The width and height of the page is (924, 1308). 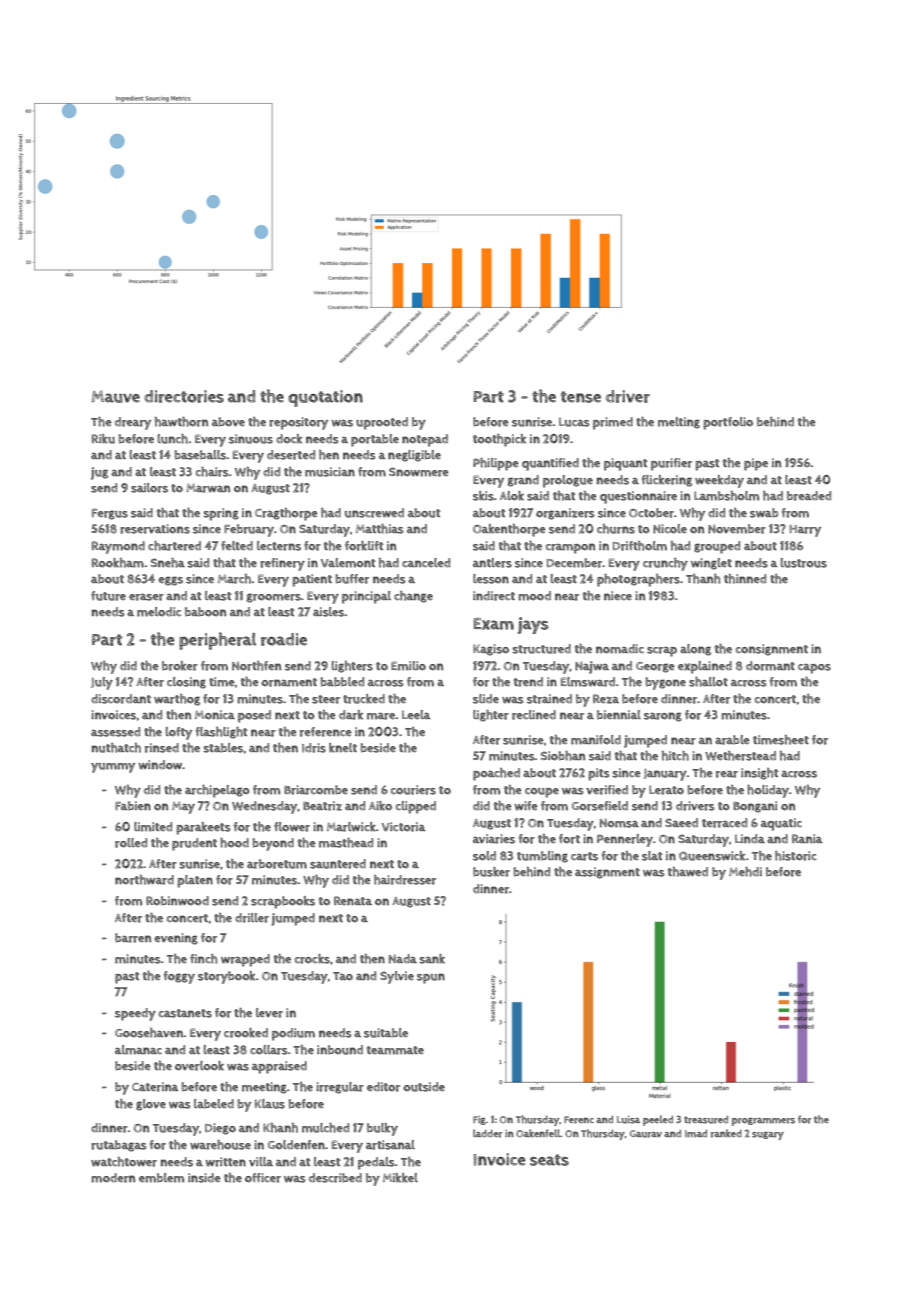 I want to click on busker, so click(x=491, y=872).
